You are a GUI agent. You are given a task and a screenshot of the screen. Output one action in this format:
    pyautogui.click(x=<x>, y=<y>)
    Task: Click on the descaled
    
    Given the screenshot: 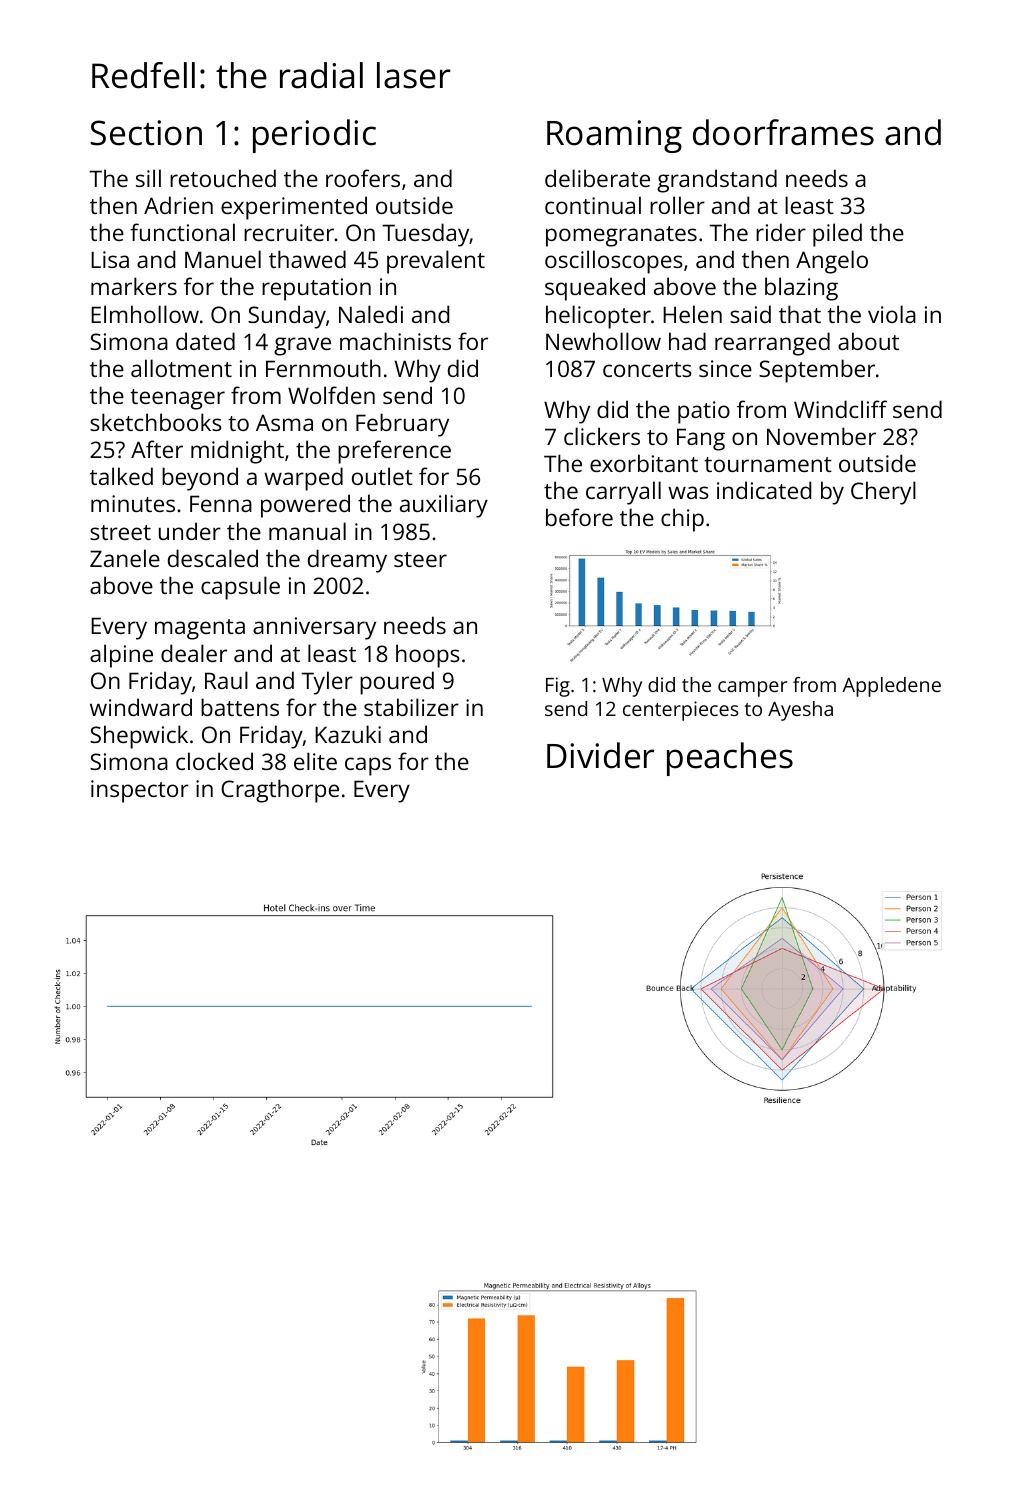 What is the action you would take?
    pyautogui.click(x=213, y=558)
